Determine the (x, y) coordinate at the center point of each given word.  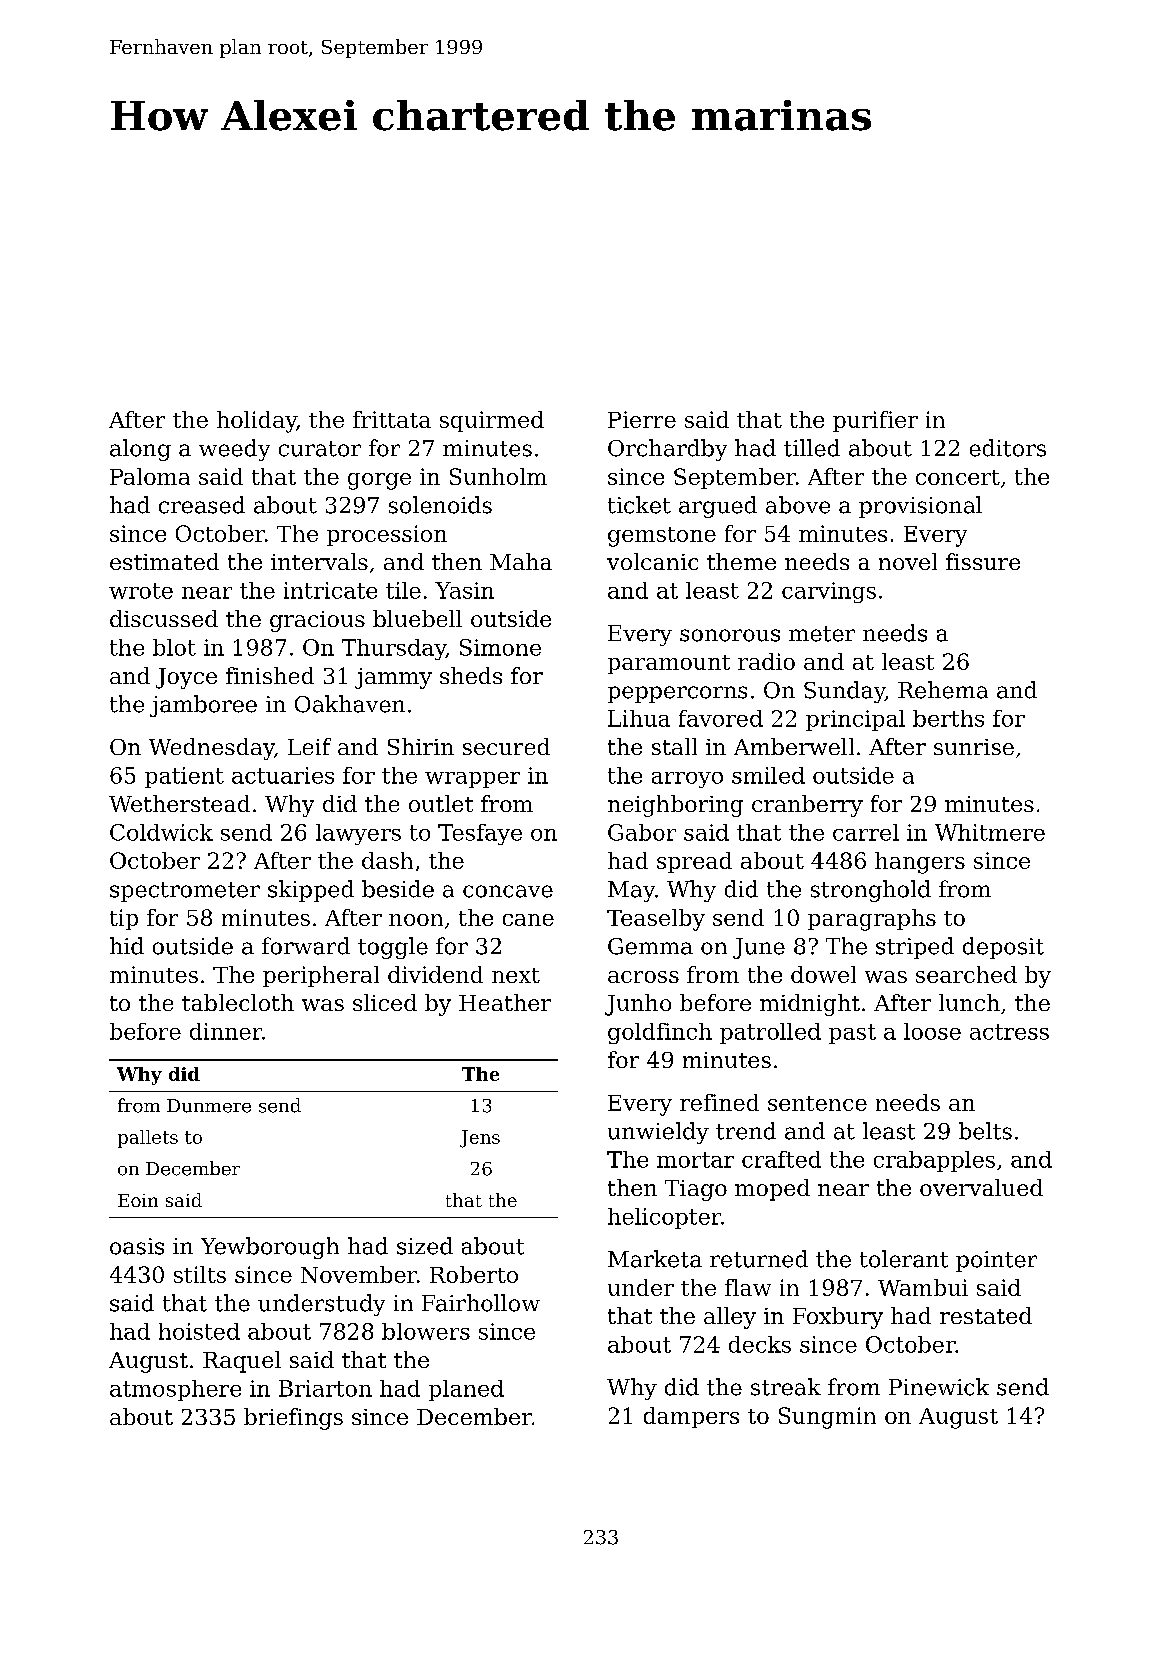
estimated (164, 561)
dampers (691, 1417)
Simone (500, 647)
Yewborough (270, 1248)
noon (416, 920)
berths (948, 718)
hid (127, 946)
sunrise (974, 747)
